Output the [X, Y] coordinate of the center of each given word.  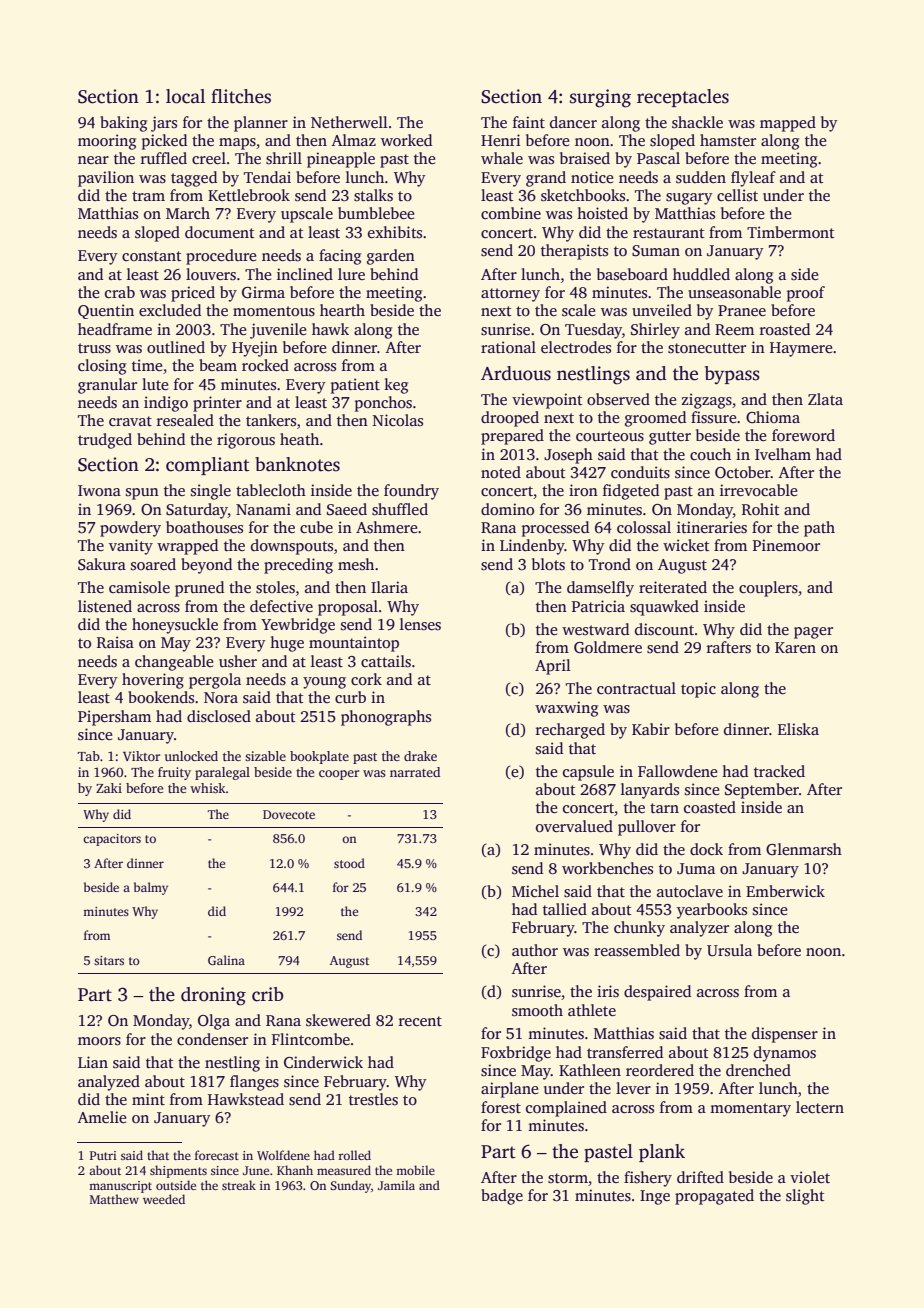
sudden [701, 177]
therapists [574, 252]
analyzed [109, 1083]
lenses [420, 624]
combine [511, 213]
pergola [215, 681]
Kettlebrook [249, 195]
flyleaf [753, 179]
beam [218, 365]
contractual [636, 688]
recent [420, 1021]
